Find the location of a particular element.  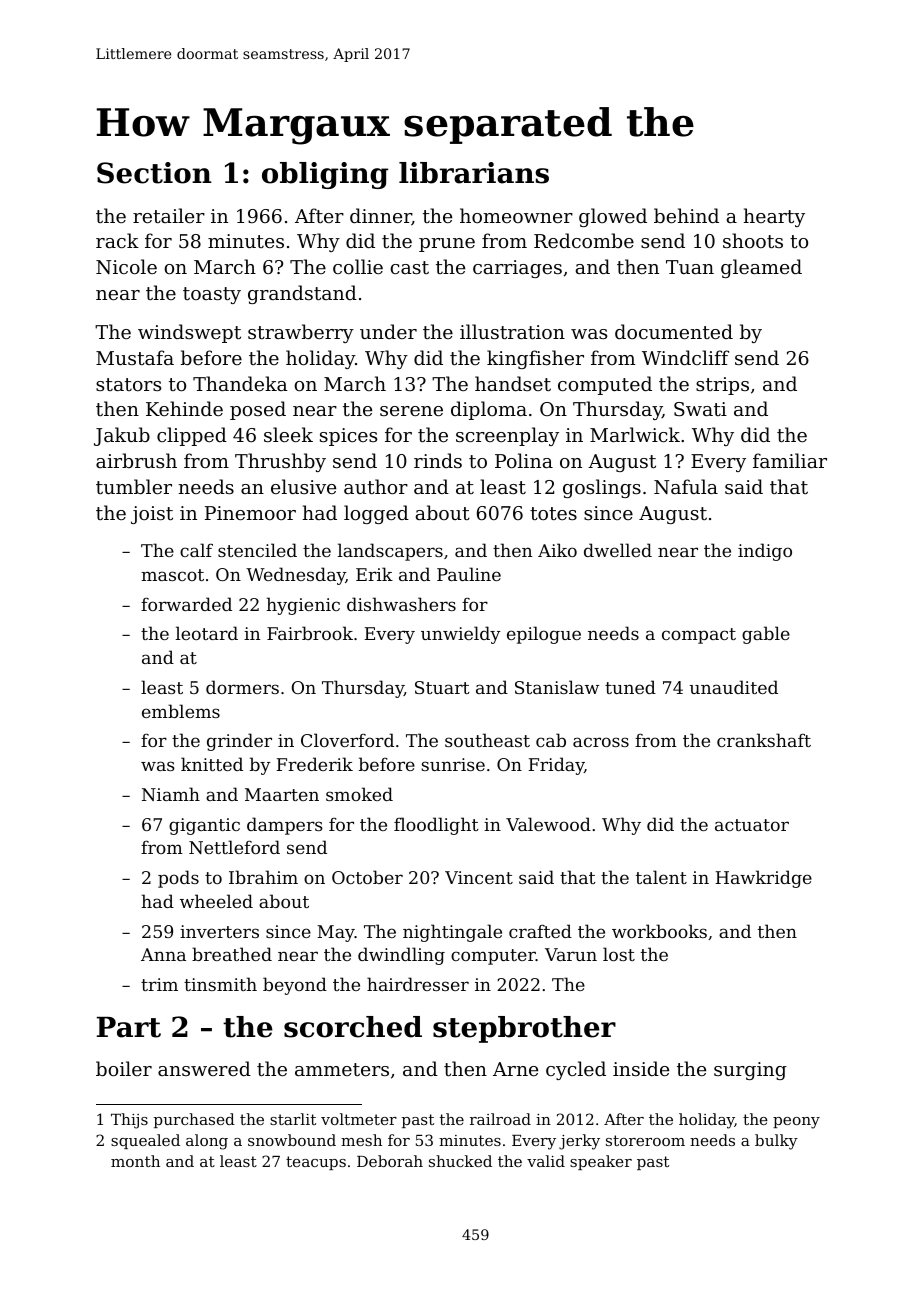

Windcliff is located at coordinates (685, 357).
